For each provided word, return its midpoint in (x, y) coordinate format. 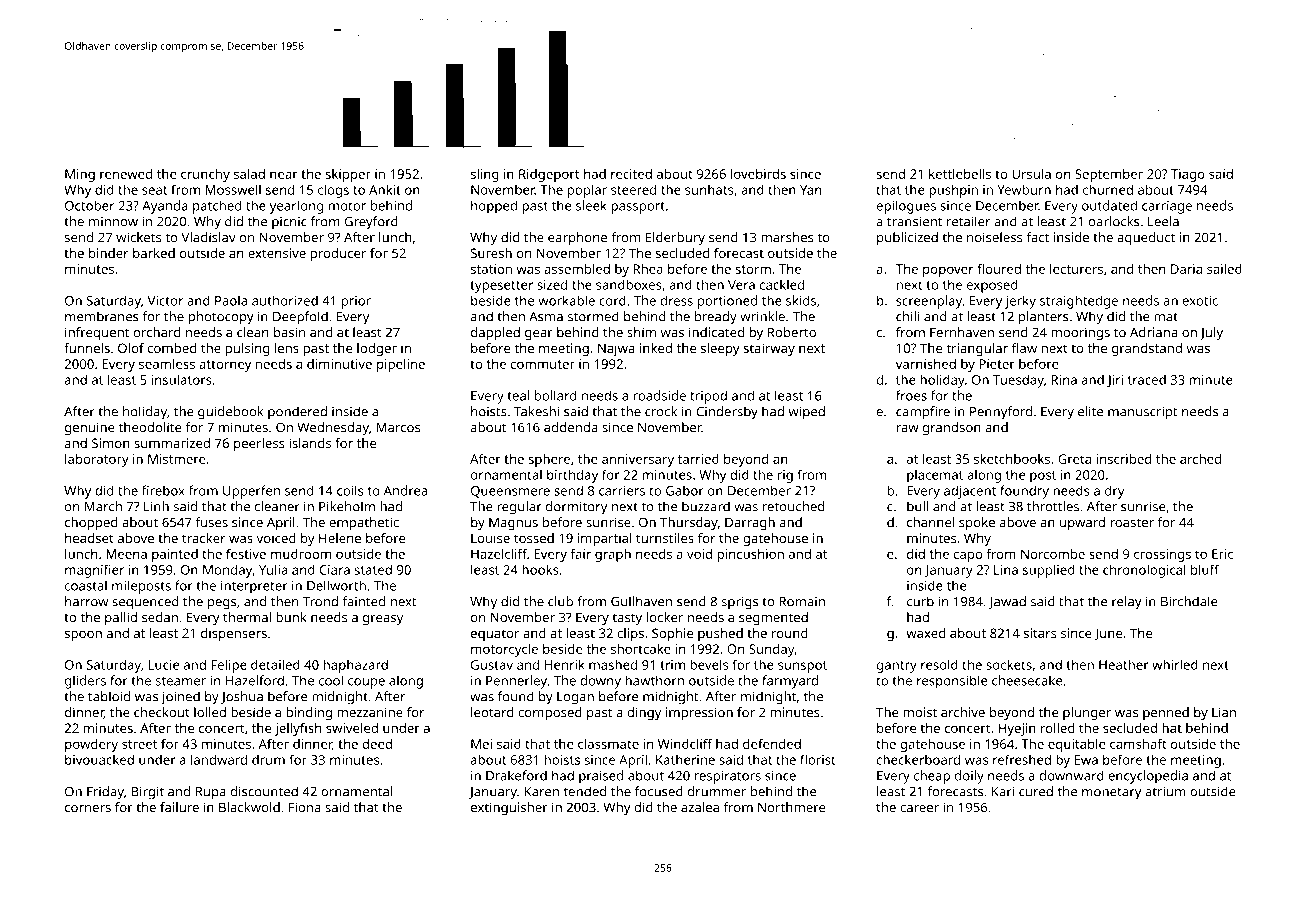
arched (1200, 459)
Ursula (1031, 174)
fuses (211, 522)
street (139, 744)
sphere (549, 460)
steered (633, 189)
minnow (113, 222)
